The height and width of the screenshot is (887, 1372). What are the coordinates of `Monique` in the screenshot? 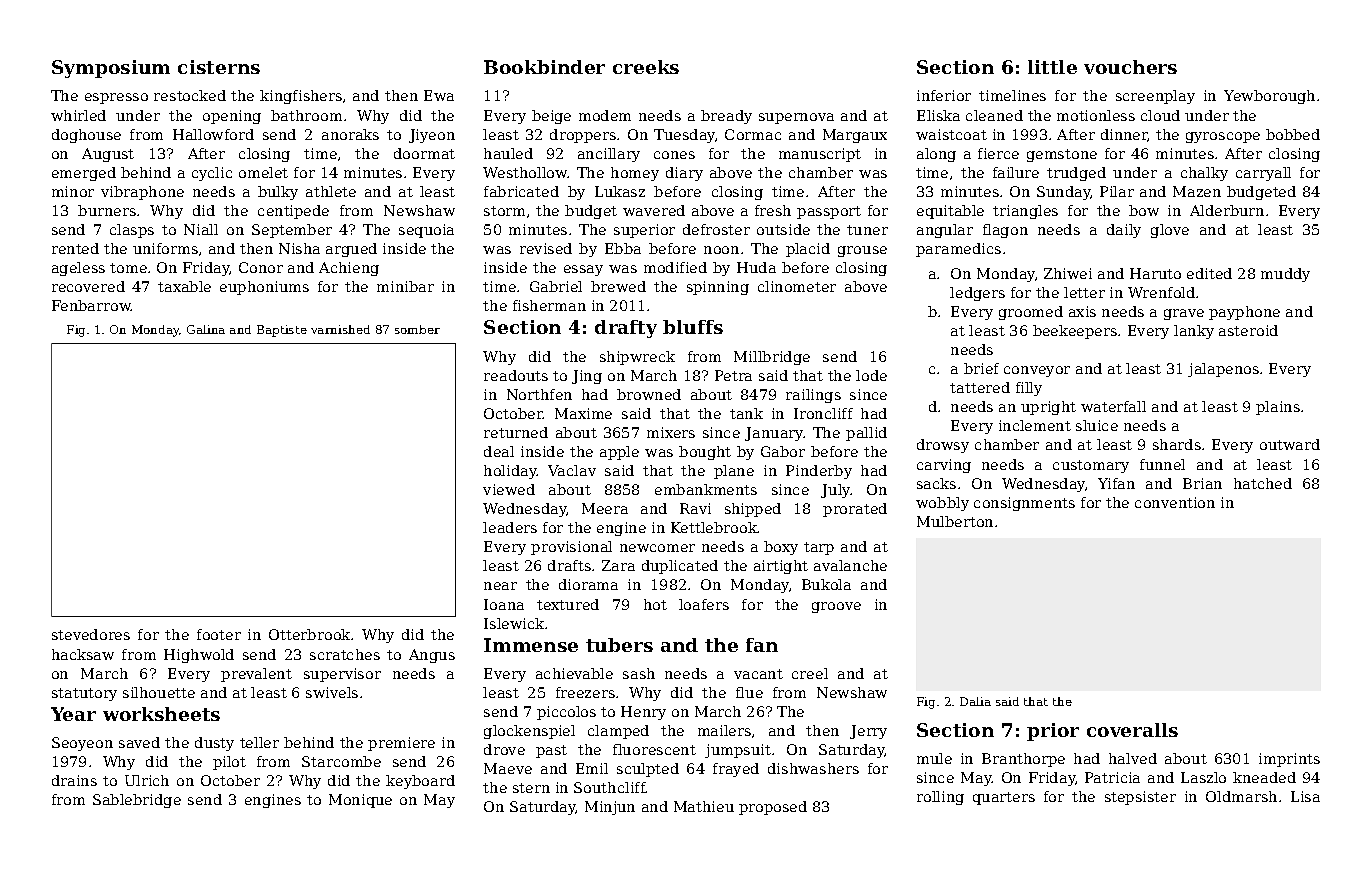 It's located at (360, 801).
